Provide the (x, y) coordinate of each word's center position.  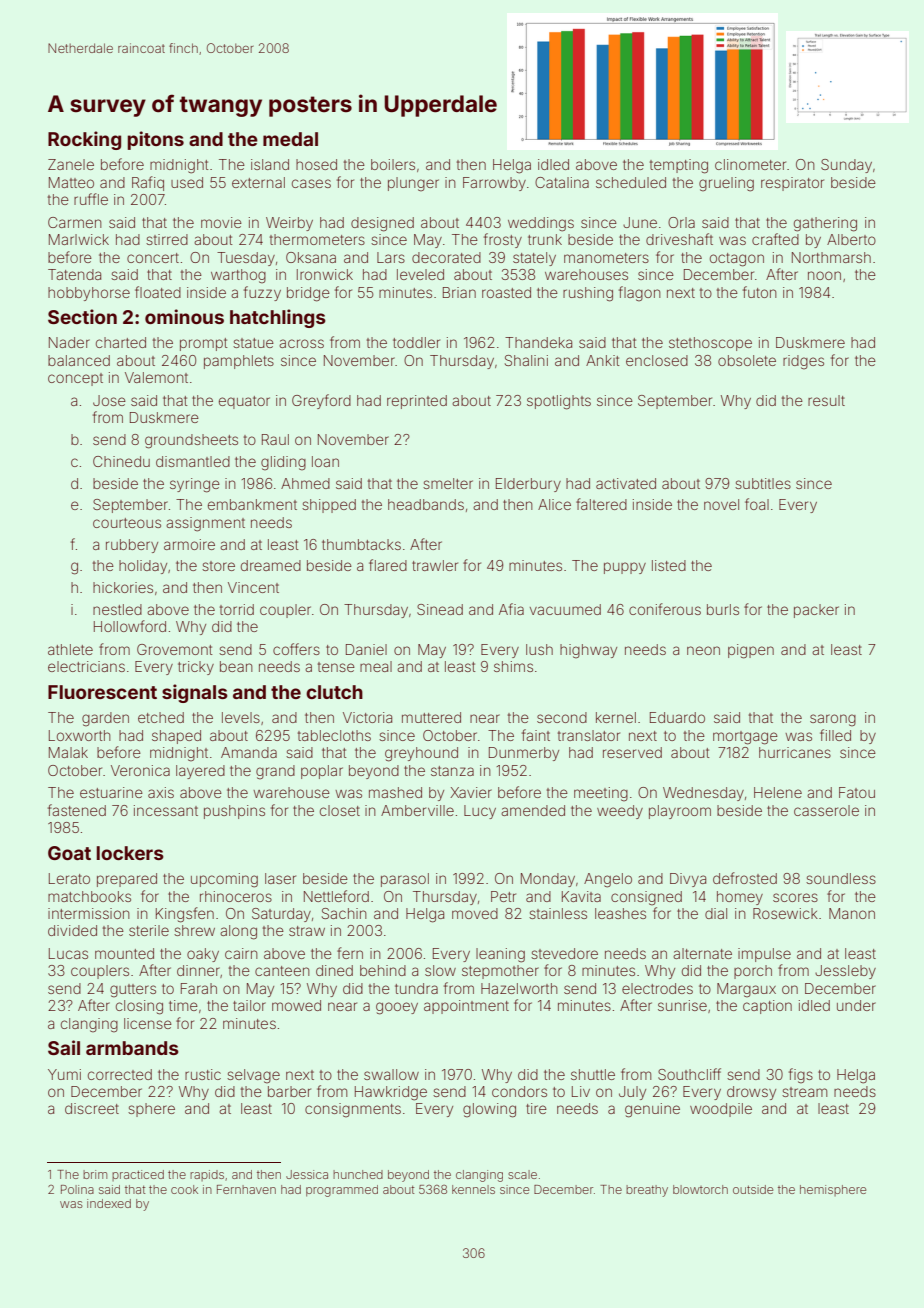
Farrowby (494, 184)
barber (289, 1091)
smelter (448, 483)
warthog (238, 276)
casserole (826, 810)
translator (589, 735)
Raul (275, 439)
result (826, 400)
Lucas (68, 953)
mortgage (745, 738)
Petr (503, 896)
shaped (176, 737)
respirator (792, 184)
